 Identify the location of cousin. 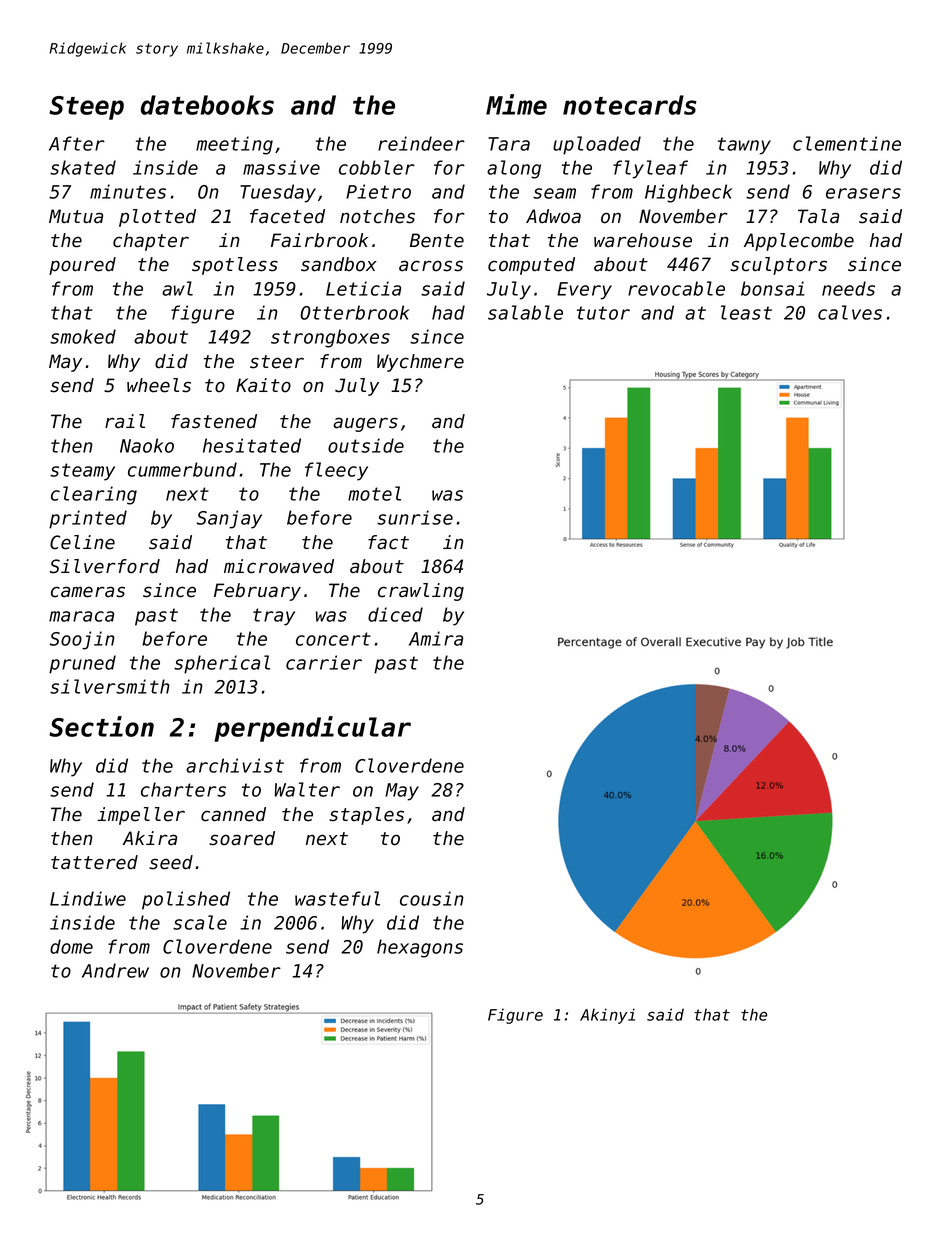
(432, 898).
